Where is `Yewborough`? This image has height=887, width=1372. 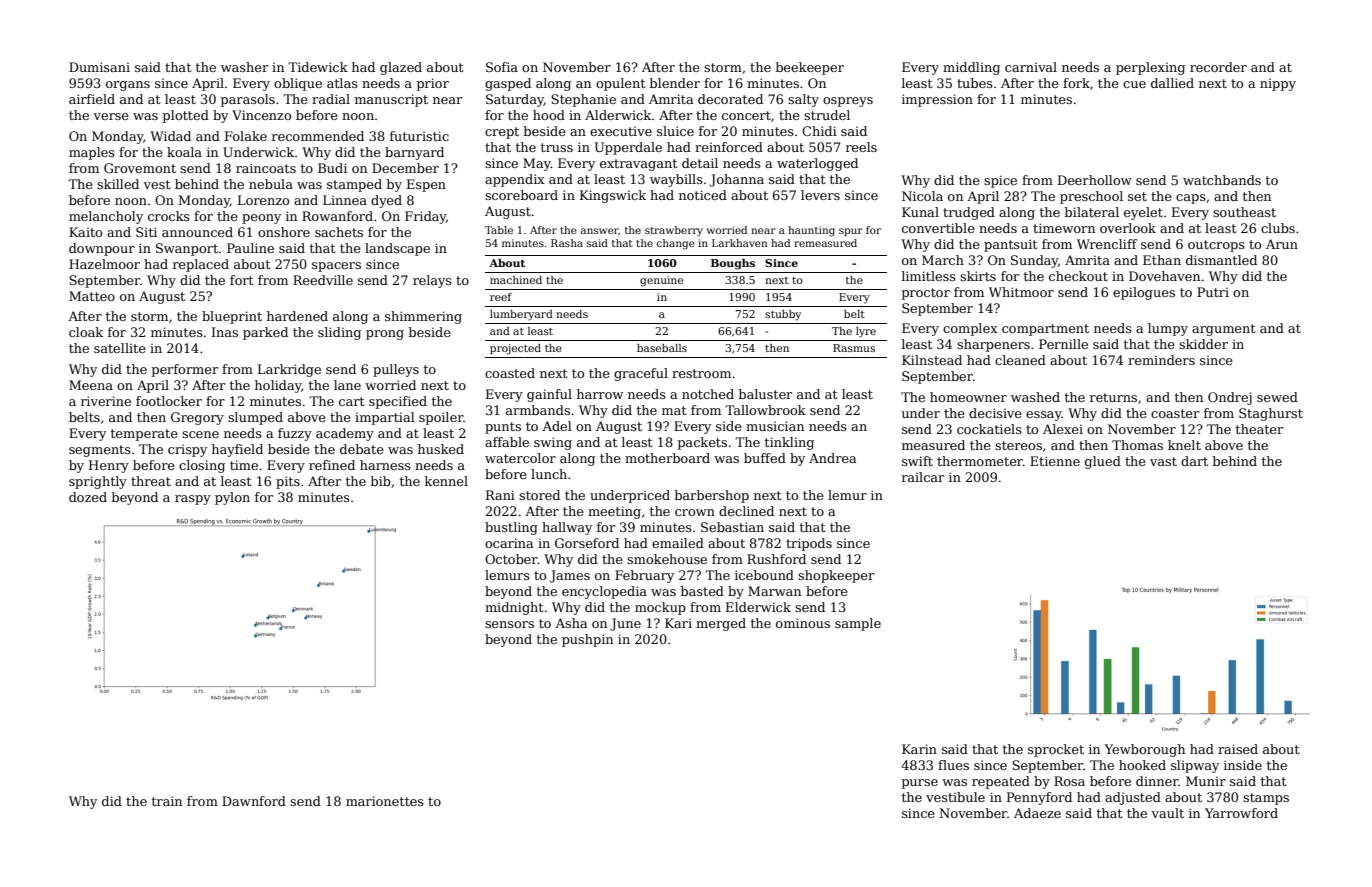
Yewborough is located at coordinates (1145, 750).
